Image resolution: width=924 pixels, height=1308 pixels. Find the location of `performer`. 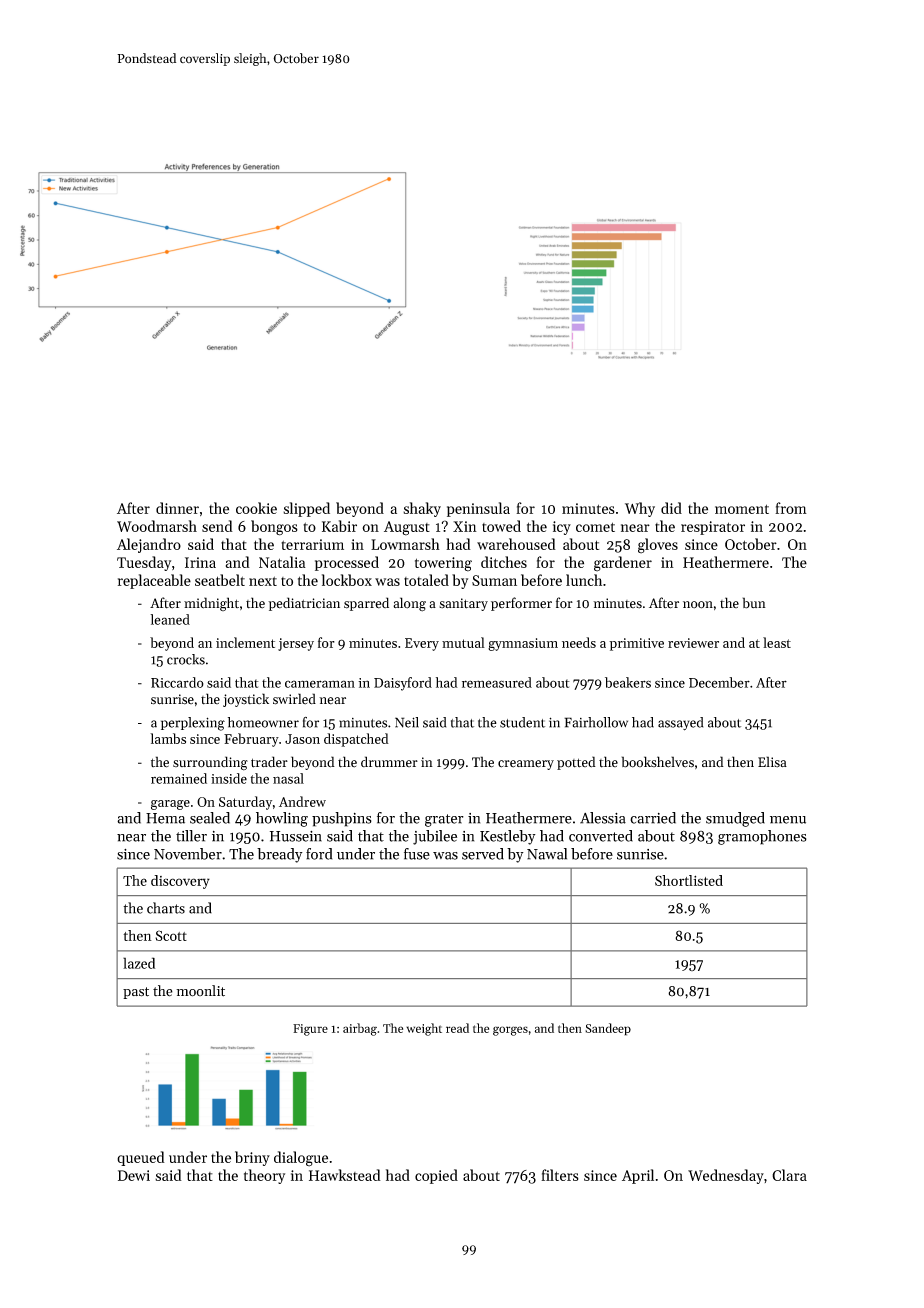

performer is located at coordinates (521, 604).
